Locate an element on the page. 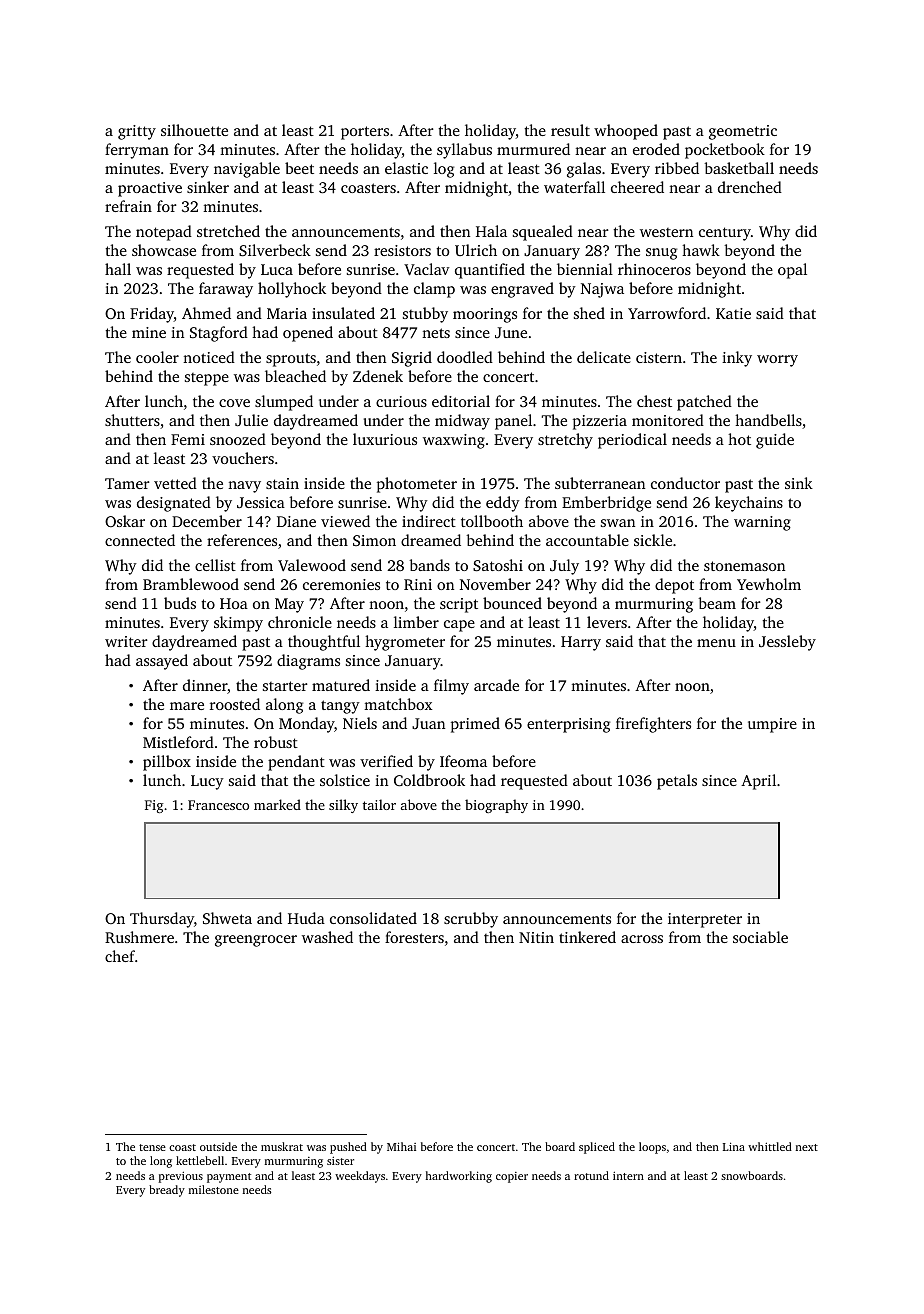 The width and height of the page is (924, 1314). worry is located at coordinates (777, 361).
